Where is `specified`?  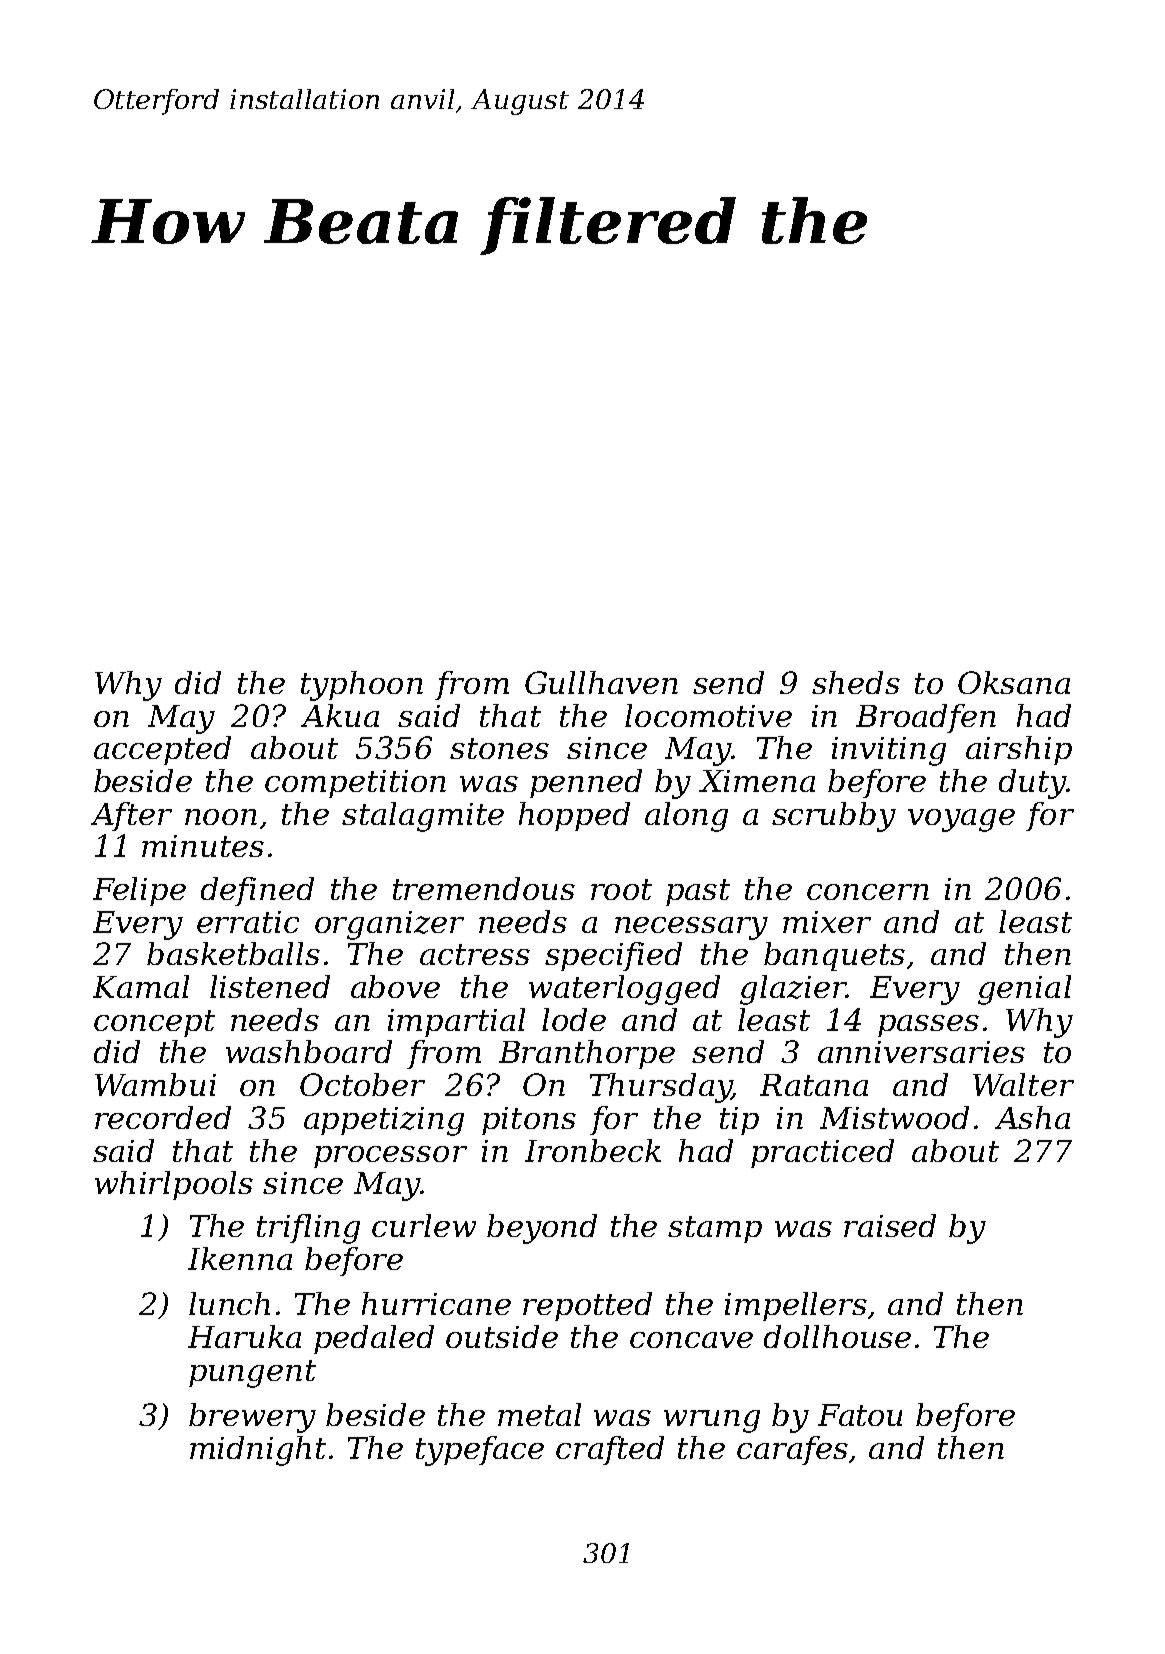 specified is located at coordinates (613, 956).
